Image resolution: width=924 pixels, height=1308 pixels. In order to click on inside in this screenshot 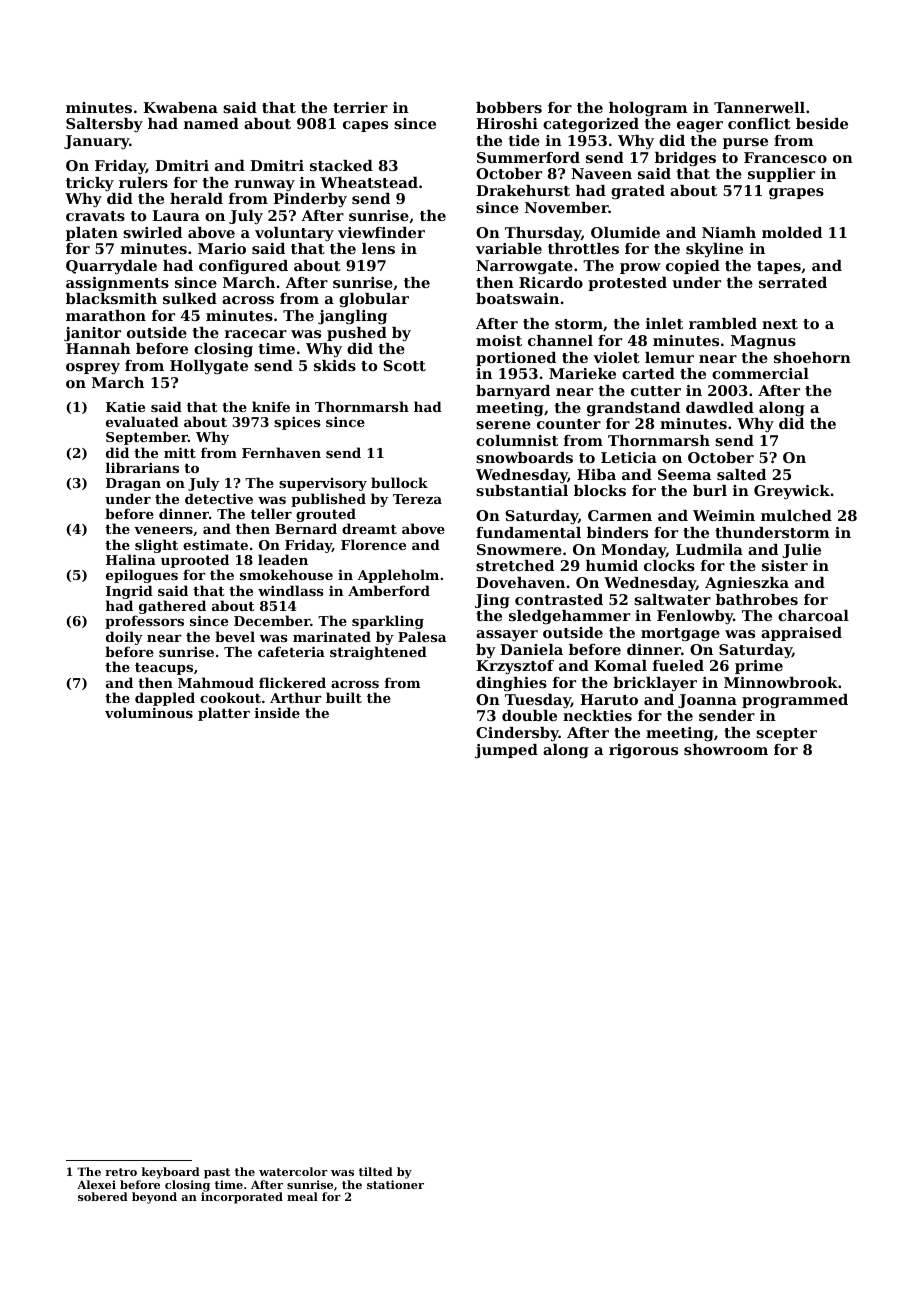, I will do `click(277, 712)`.
